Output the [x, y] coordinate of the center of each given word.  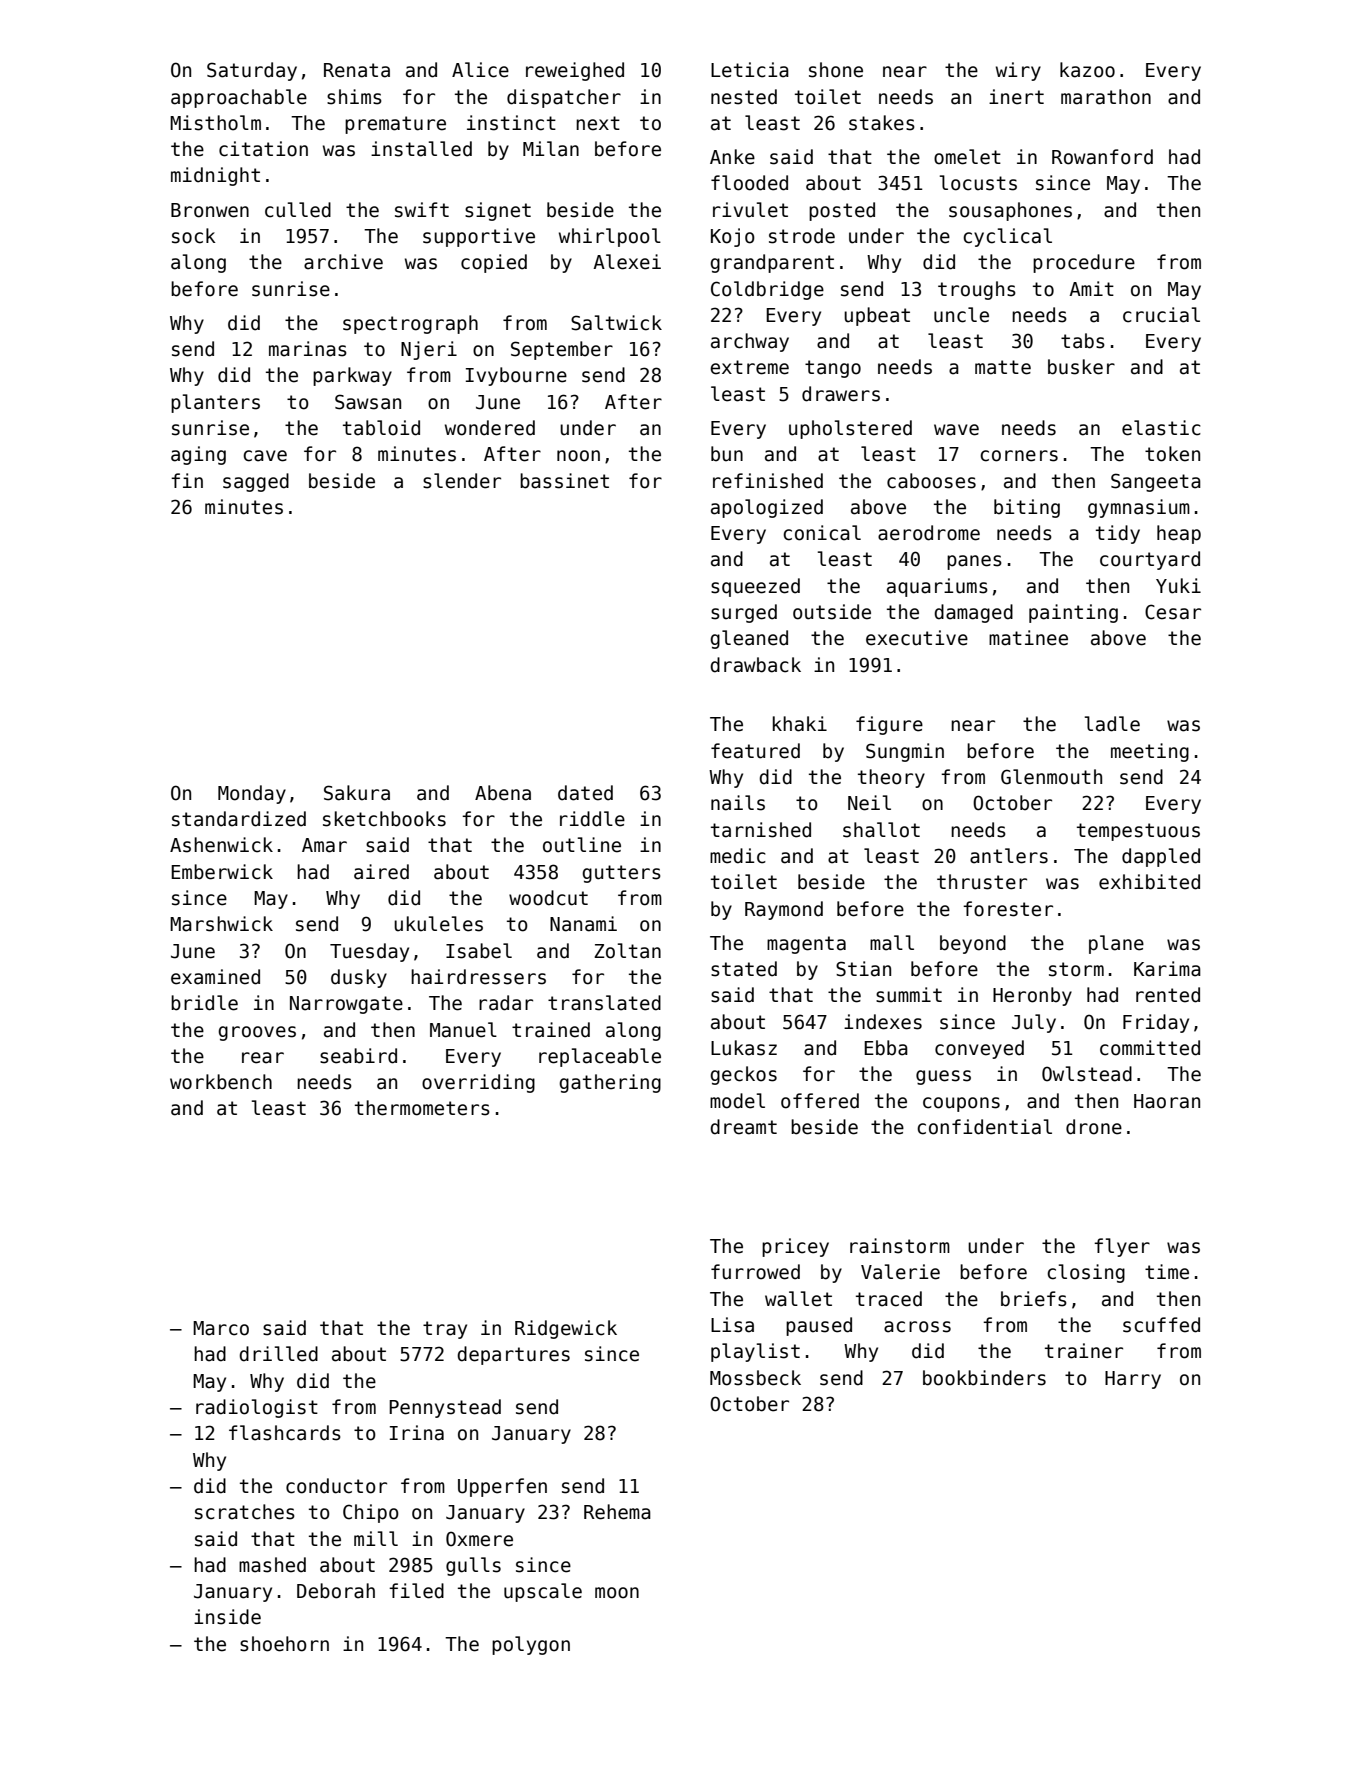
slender [462, 481]
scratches [245, 1512]
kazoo [1087, 70]
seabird [358, 1056]
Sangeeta [1156, 482]
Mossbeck [755, 1378]
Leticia [750, 70]
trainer [1084, 1351]
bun [727, 454]
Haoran [1167, 1101]
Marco [221, 1328]
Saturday [252, 71]
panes [974, 562]
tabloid [381, 428]
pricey [795, 1247]
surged [744, 613]
